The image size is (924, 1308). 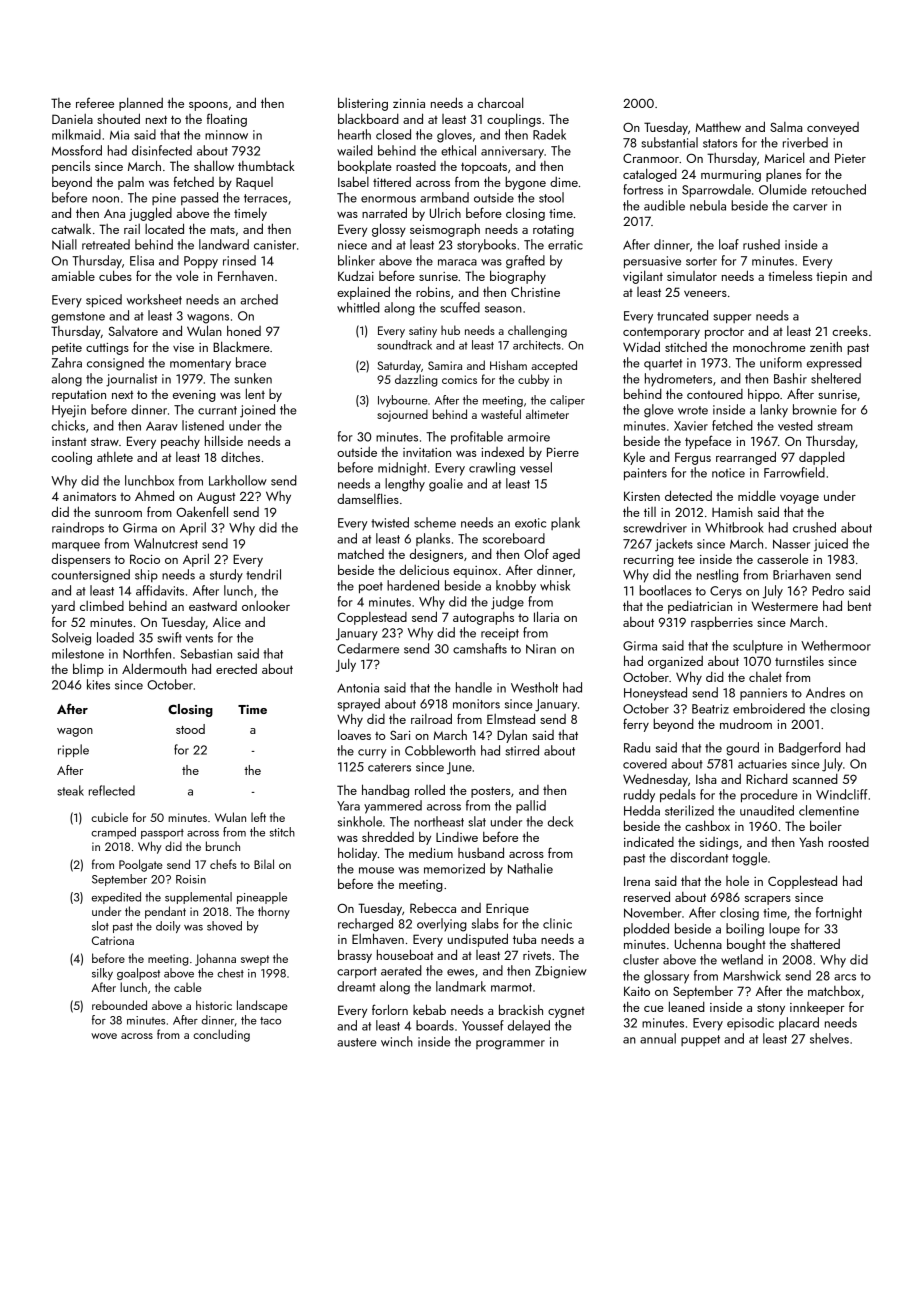 What do you see at coordinates (104, 1036) in the screenshot?
I see `wove` at bounding box center [104, 1036].
